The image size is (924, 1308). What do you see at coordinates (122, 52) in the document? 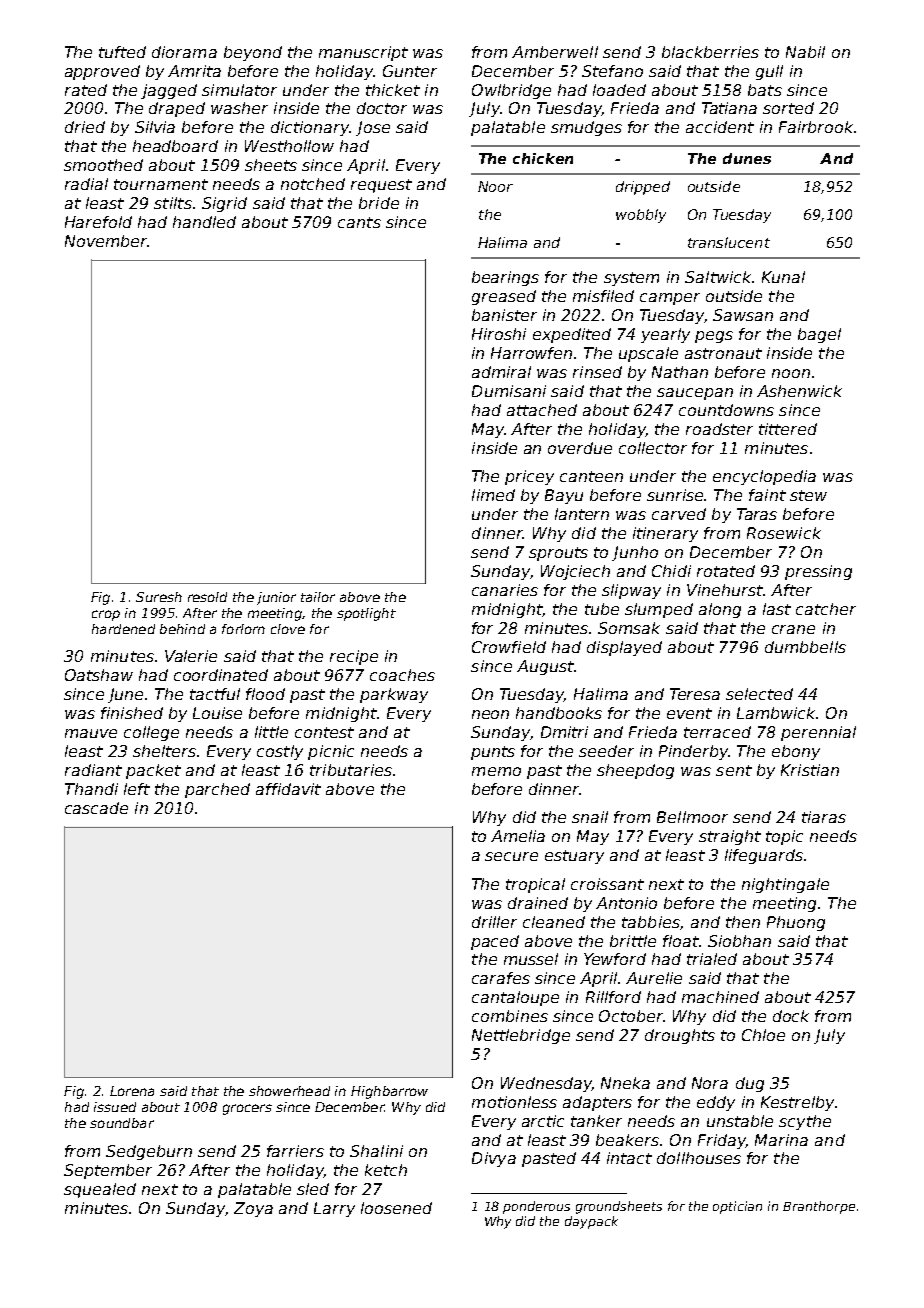
I see `tufted` at bounding box center [122, 52].
